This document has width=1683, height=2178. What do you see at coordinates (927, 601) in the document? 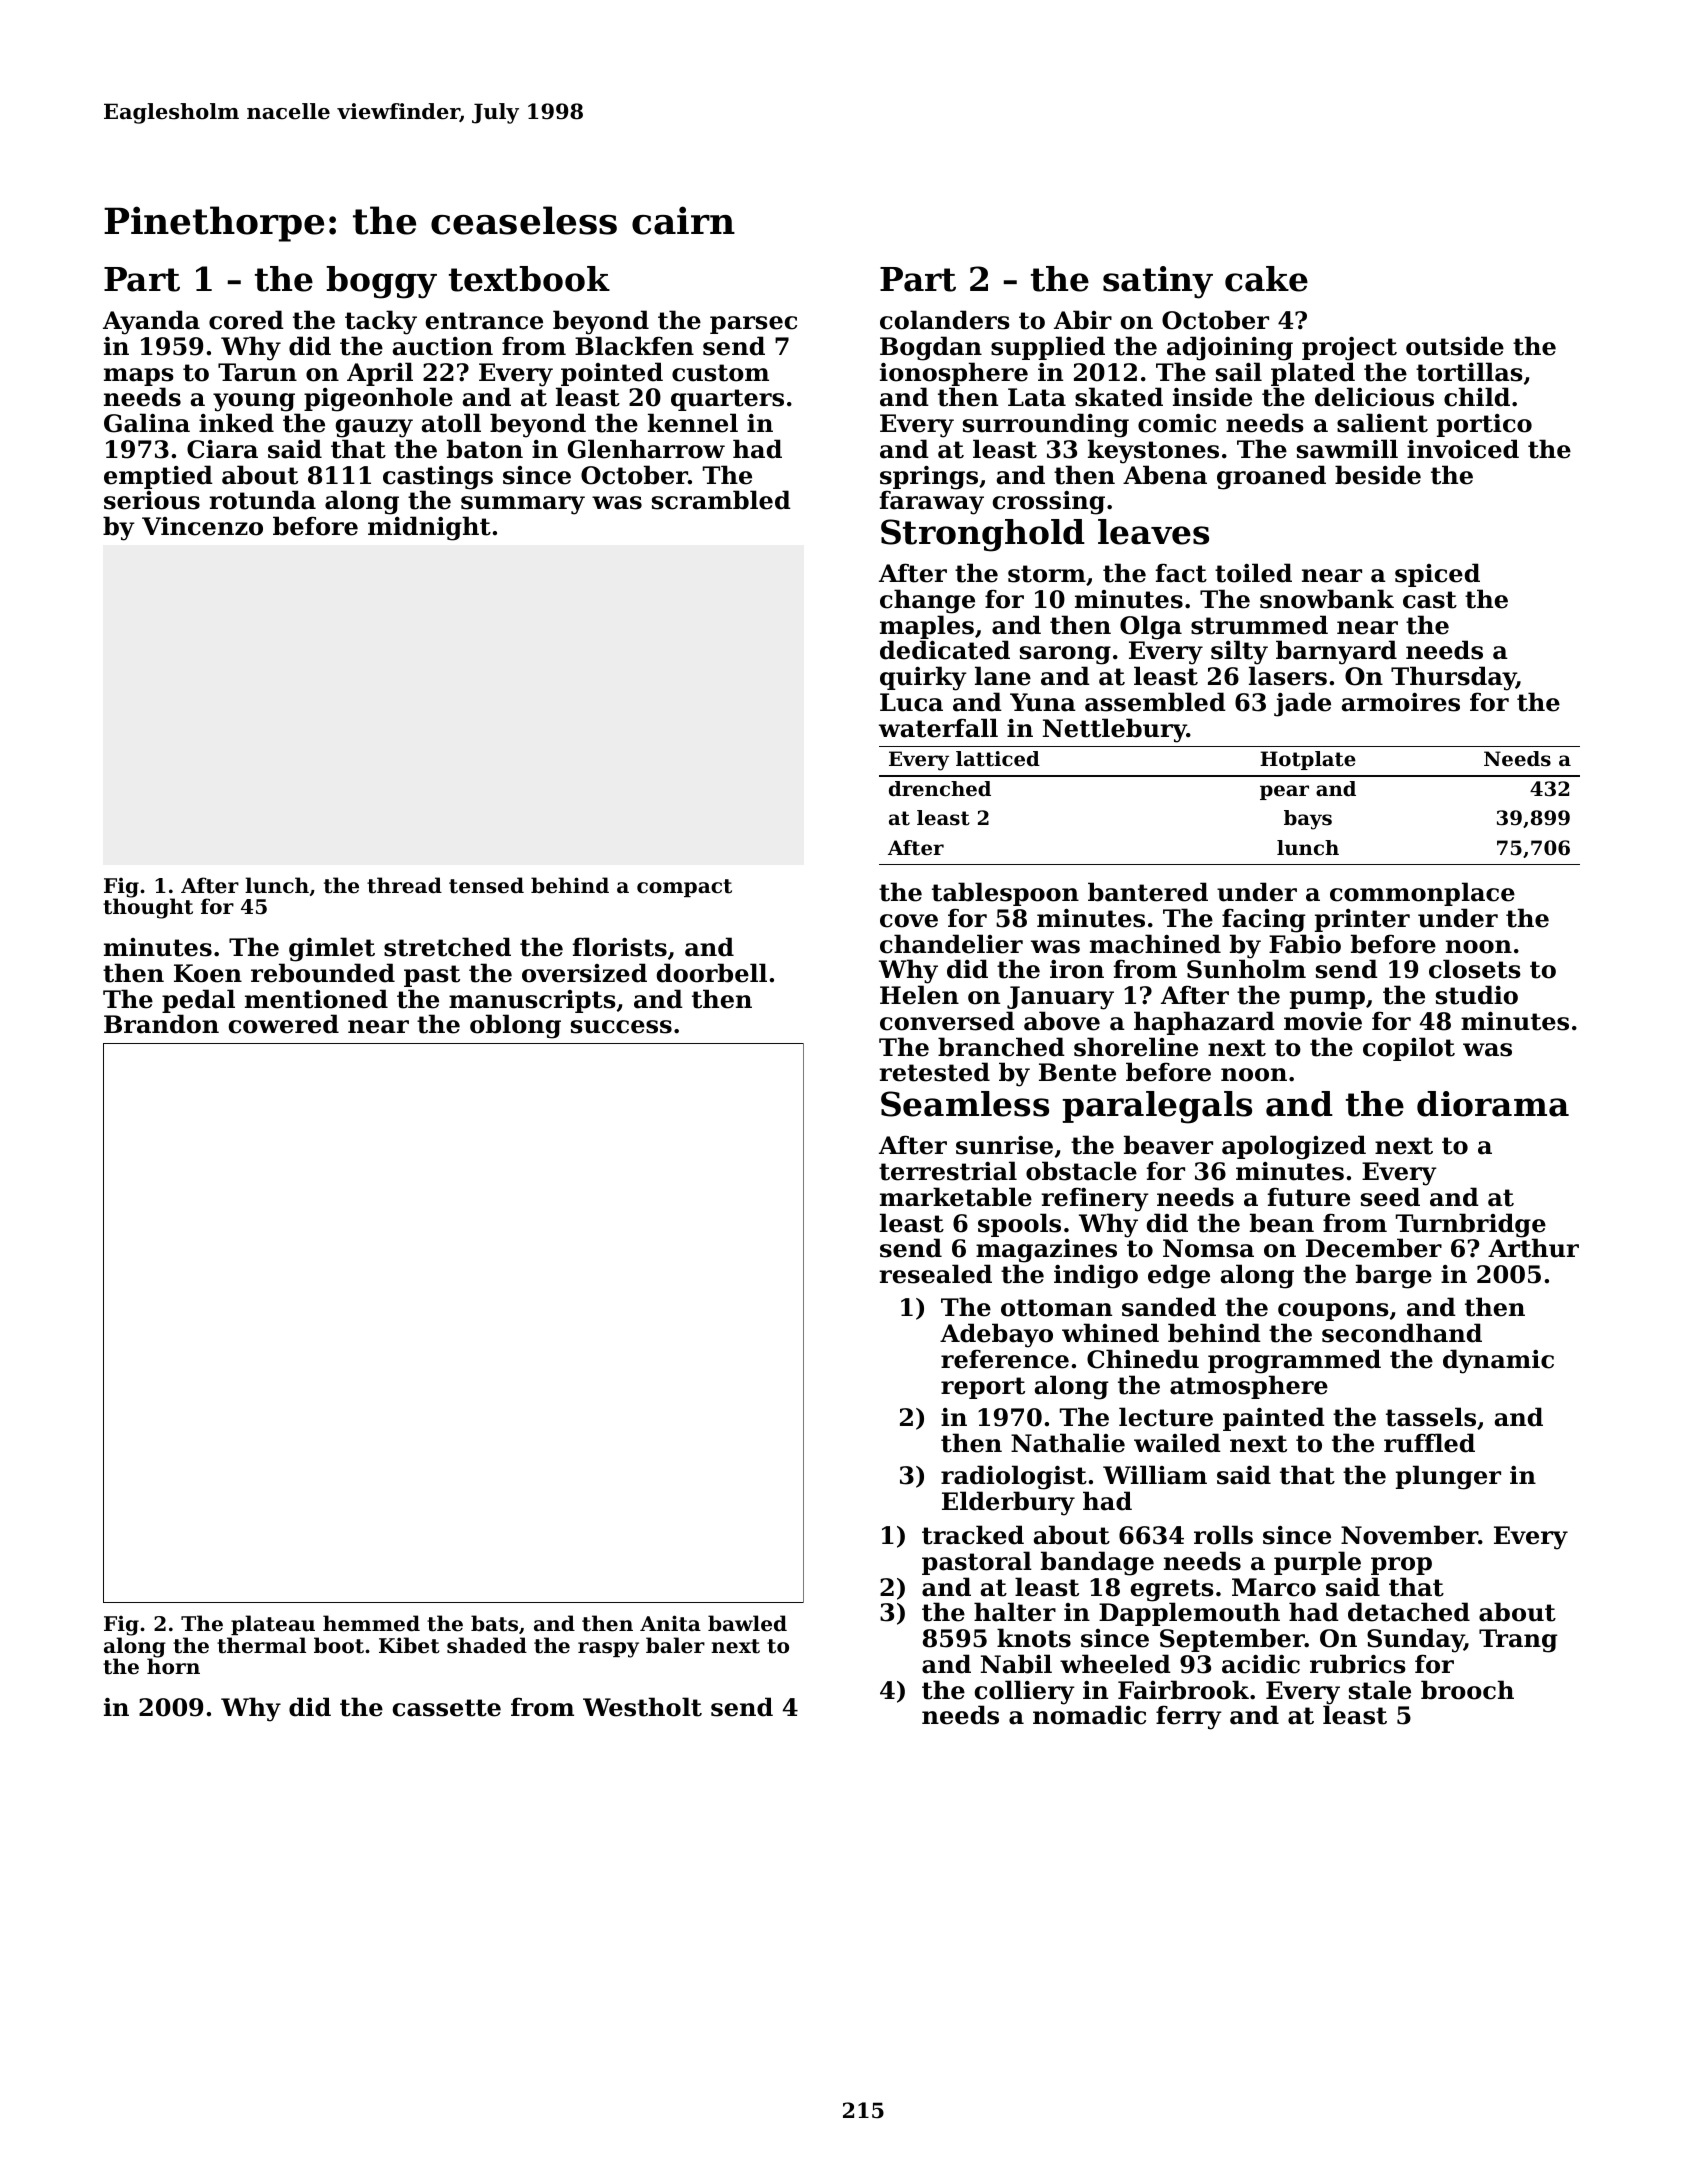
I see `change` at bounding box center [927, 601].
